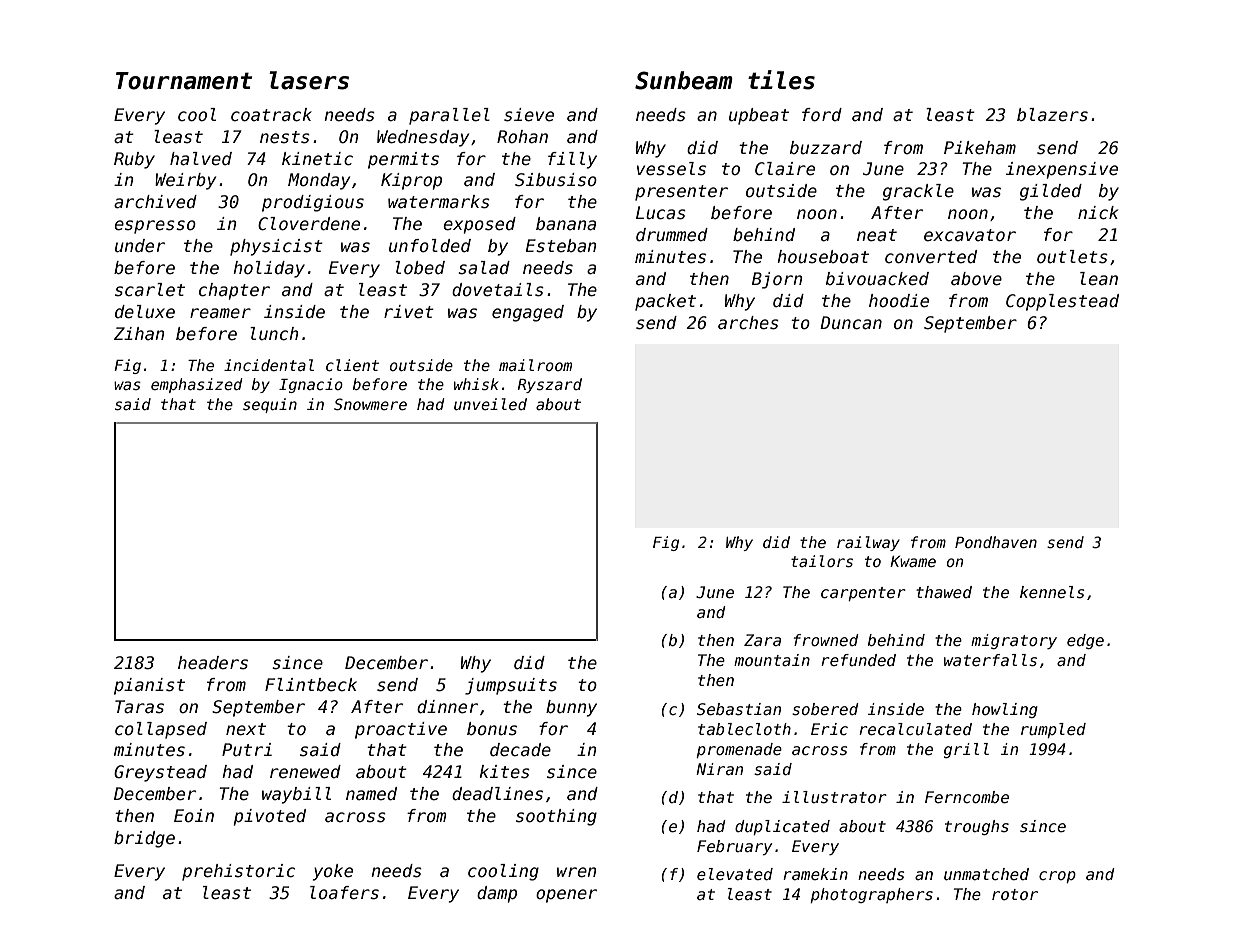 The height and width of the screenshot is (952, 1233). Describe the element at coordinates (535, 365) in the screenshot. I see `mailroom` at that location.
